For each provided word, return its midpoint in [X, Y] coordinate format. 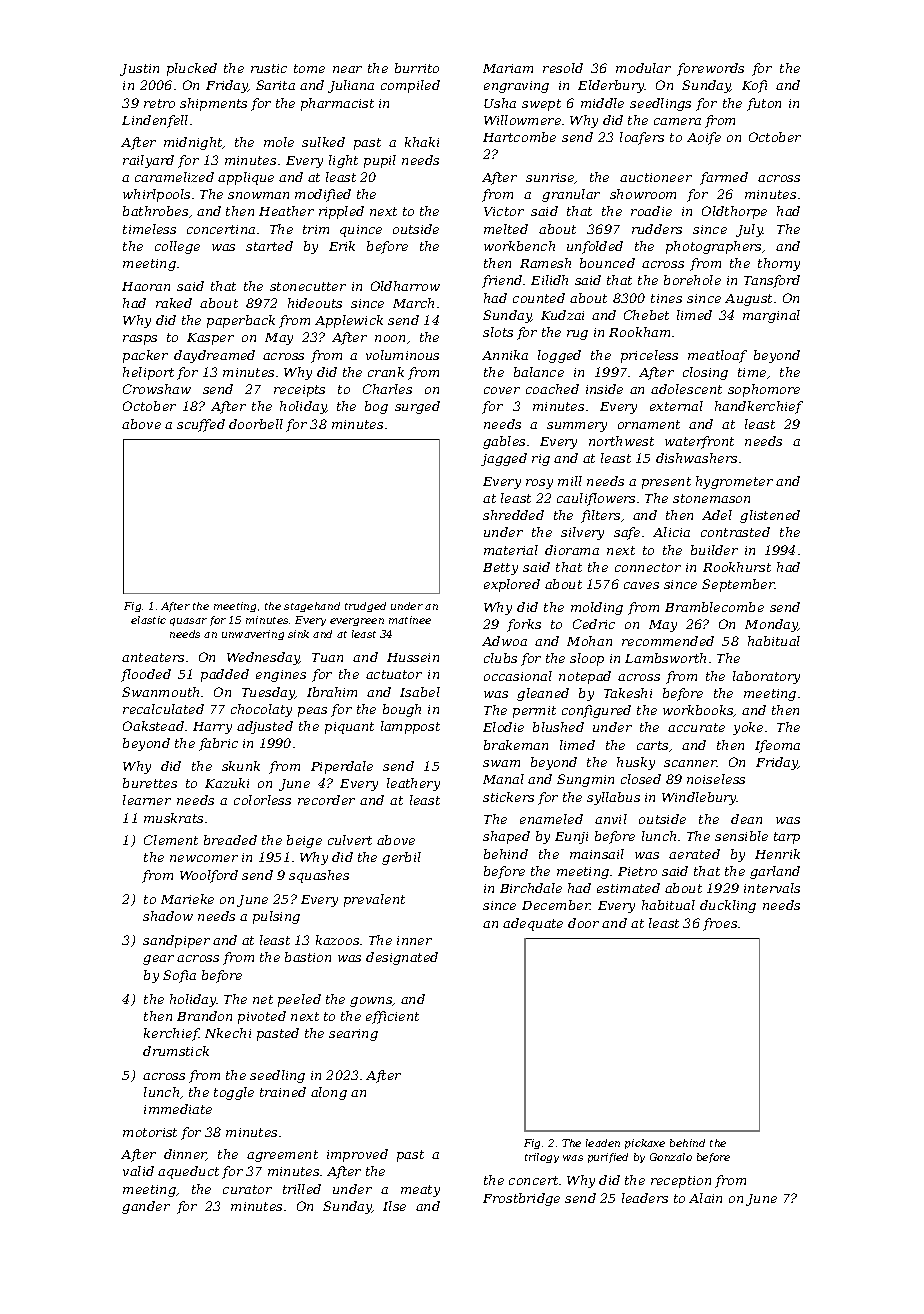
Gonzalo [671, 1157]
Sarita [275, 85]
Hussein [413, 657]
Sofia [179, 976]
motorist [150, 1132]
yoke [748, 728]
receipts [299, 391]
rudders [657, 229]
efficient [392, 1017]
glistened [770, 516]
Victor [504, 211]
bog [376, 407]
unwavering [253, 635]
